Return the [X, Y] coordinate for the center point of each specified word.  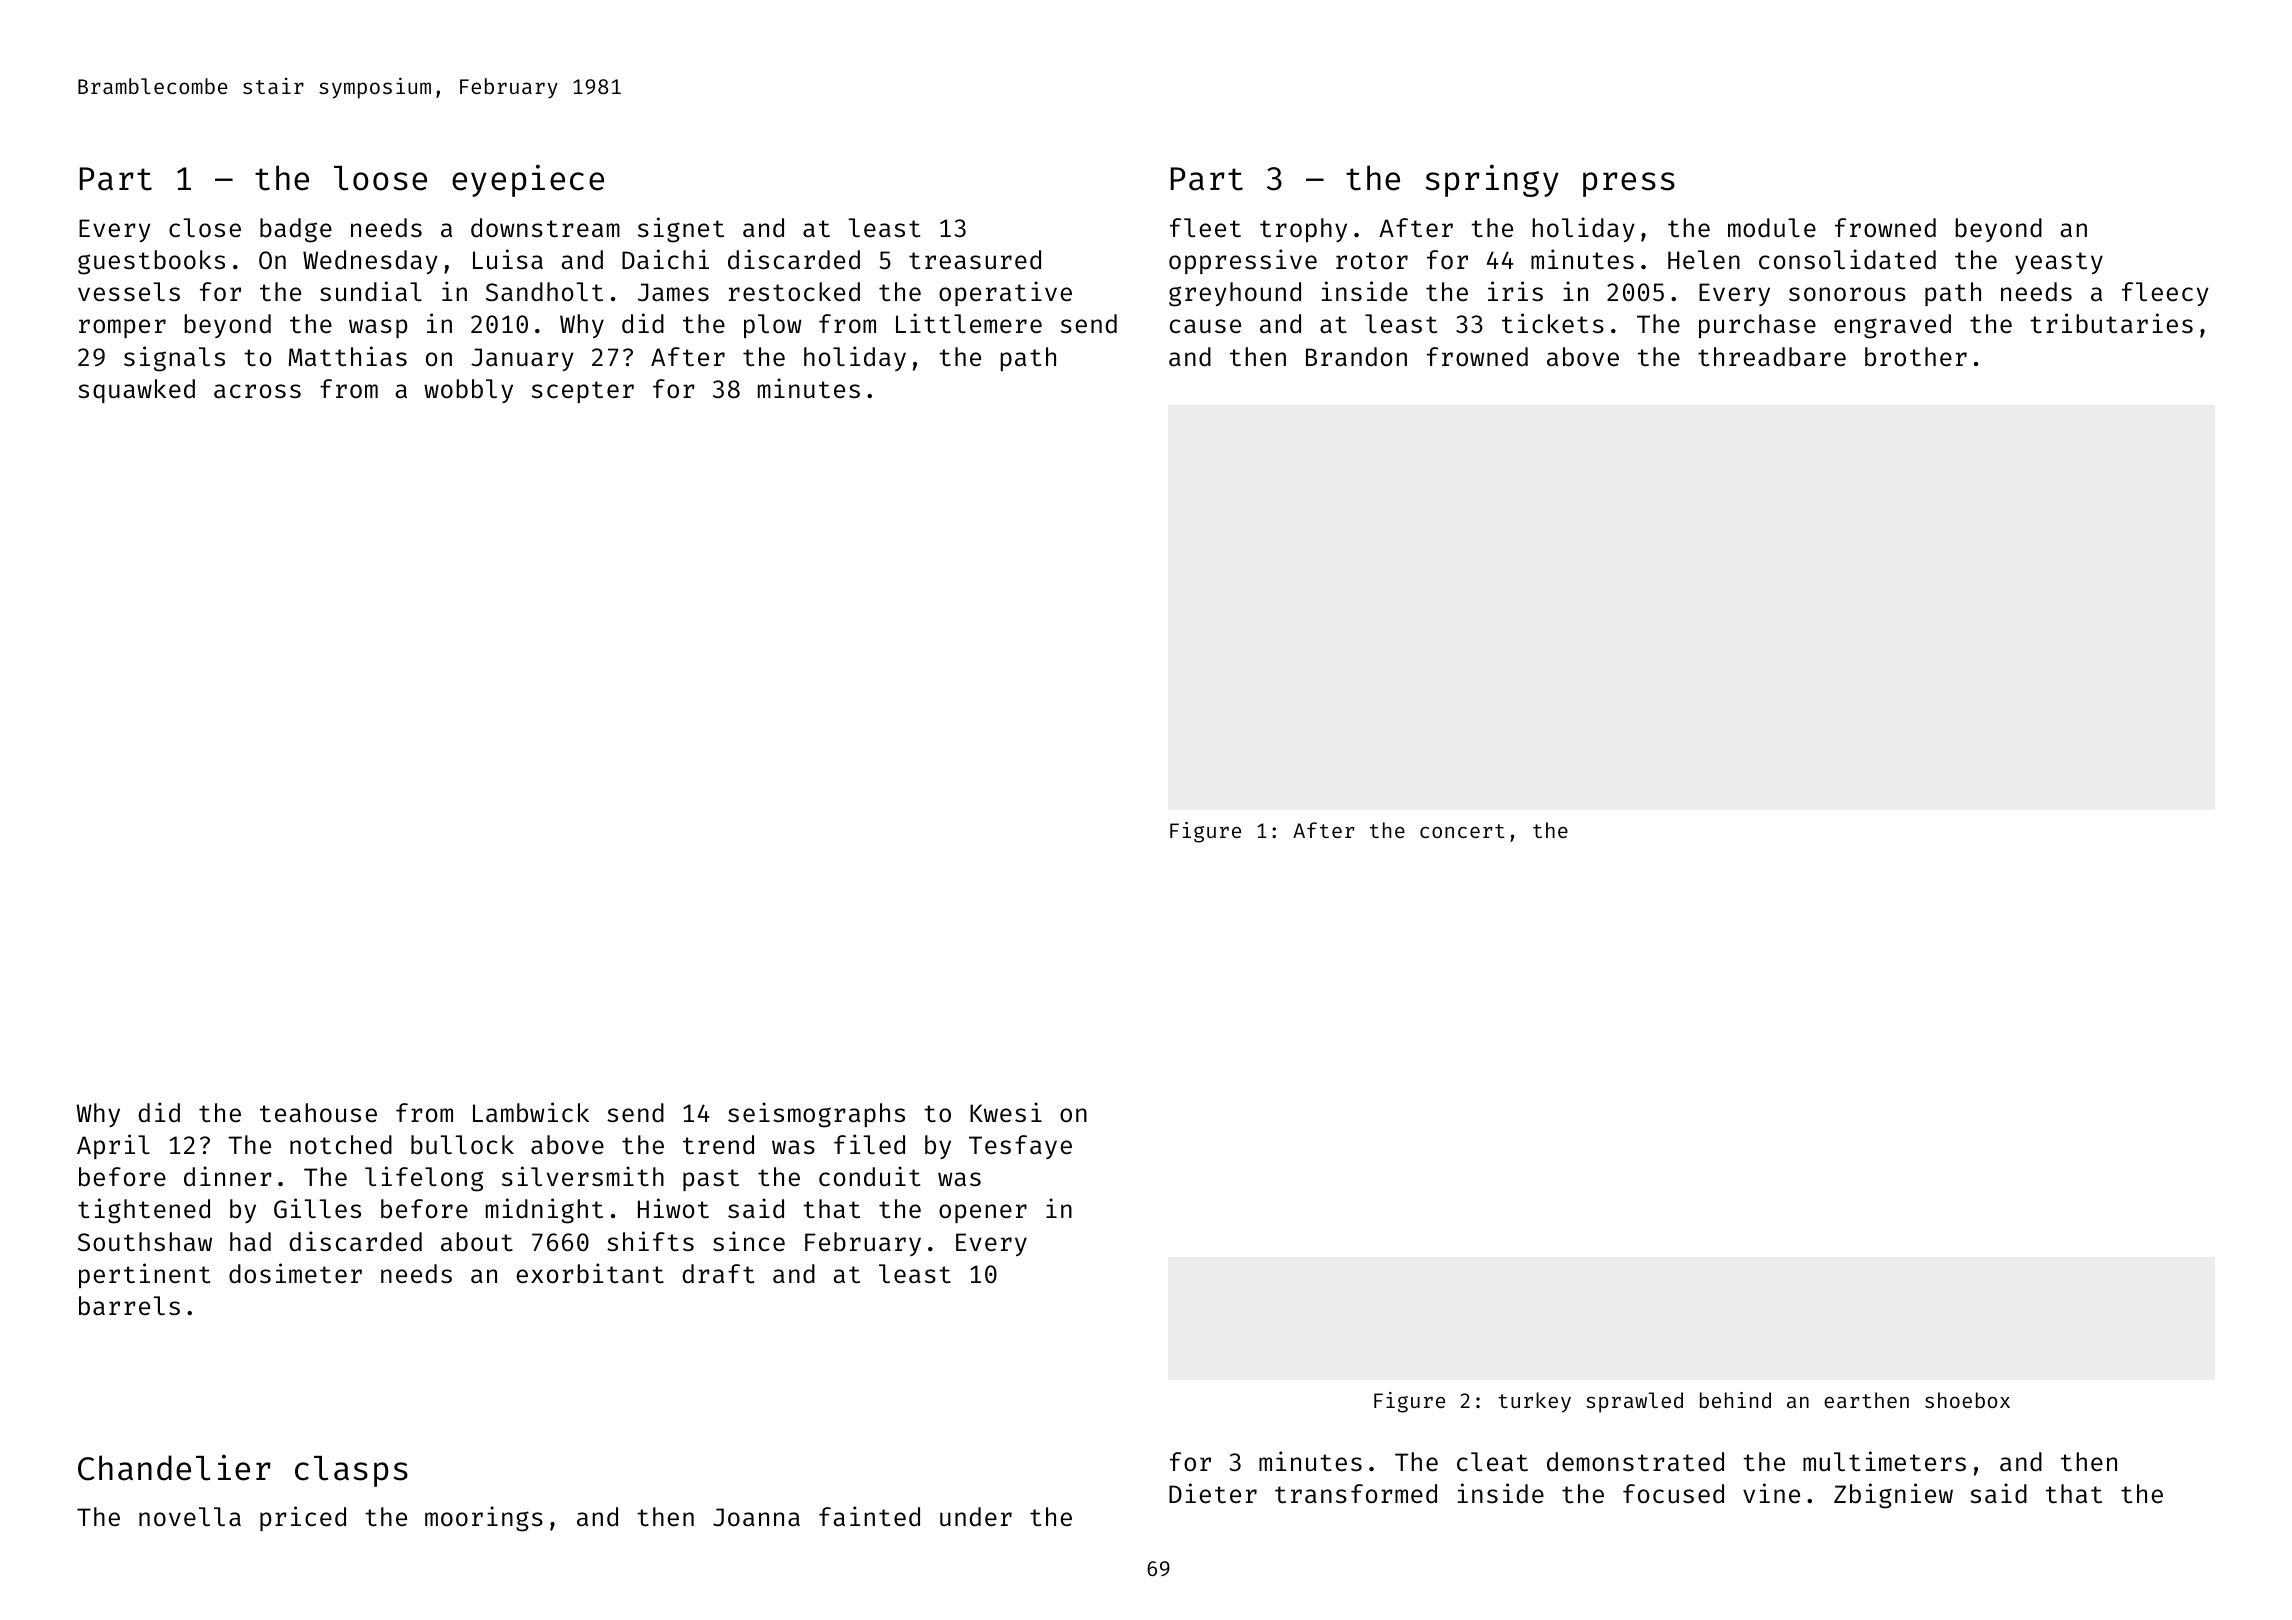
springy [1492, 180]
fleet [1205, 228]
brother [1916, 357]
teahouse [318, 1113]
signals [174, 359]
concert [1462, 831]
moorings [484, 1519]
